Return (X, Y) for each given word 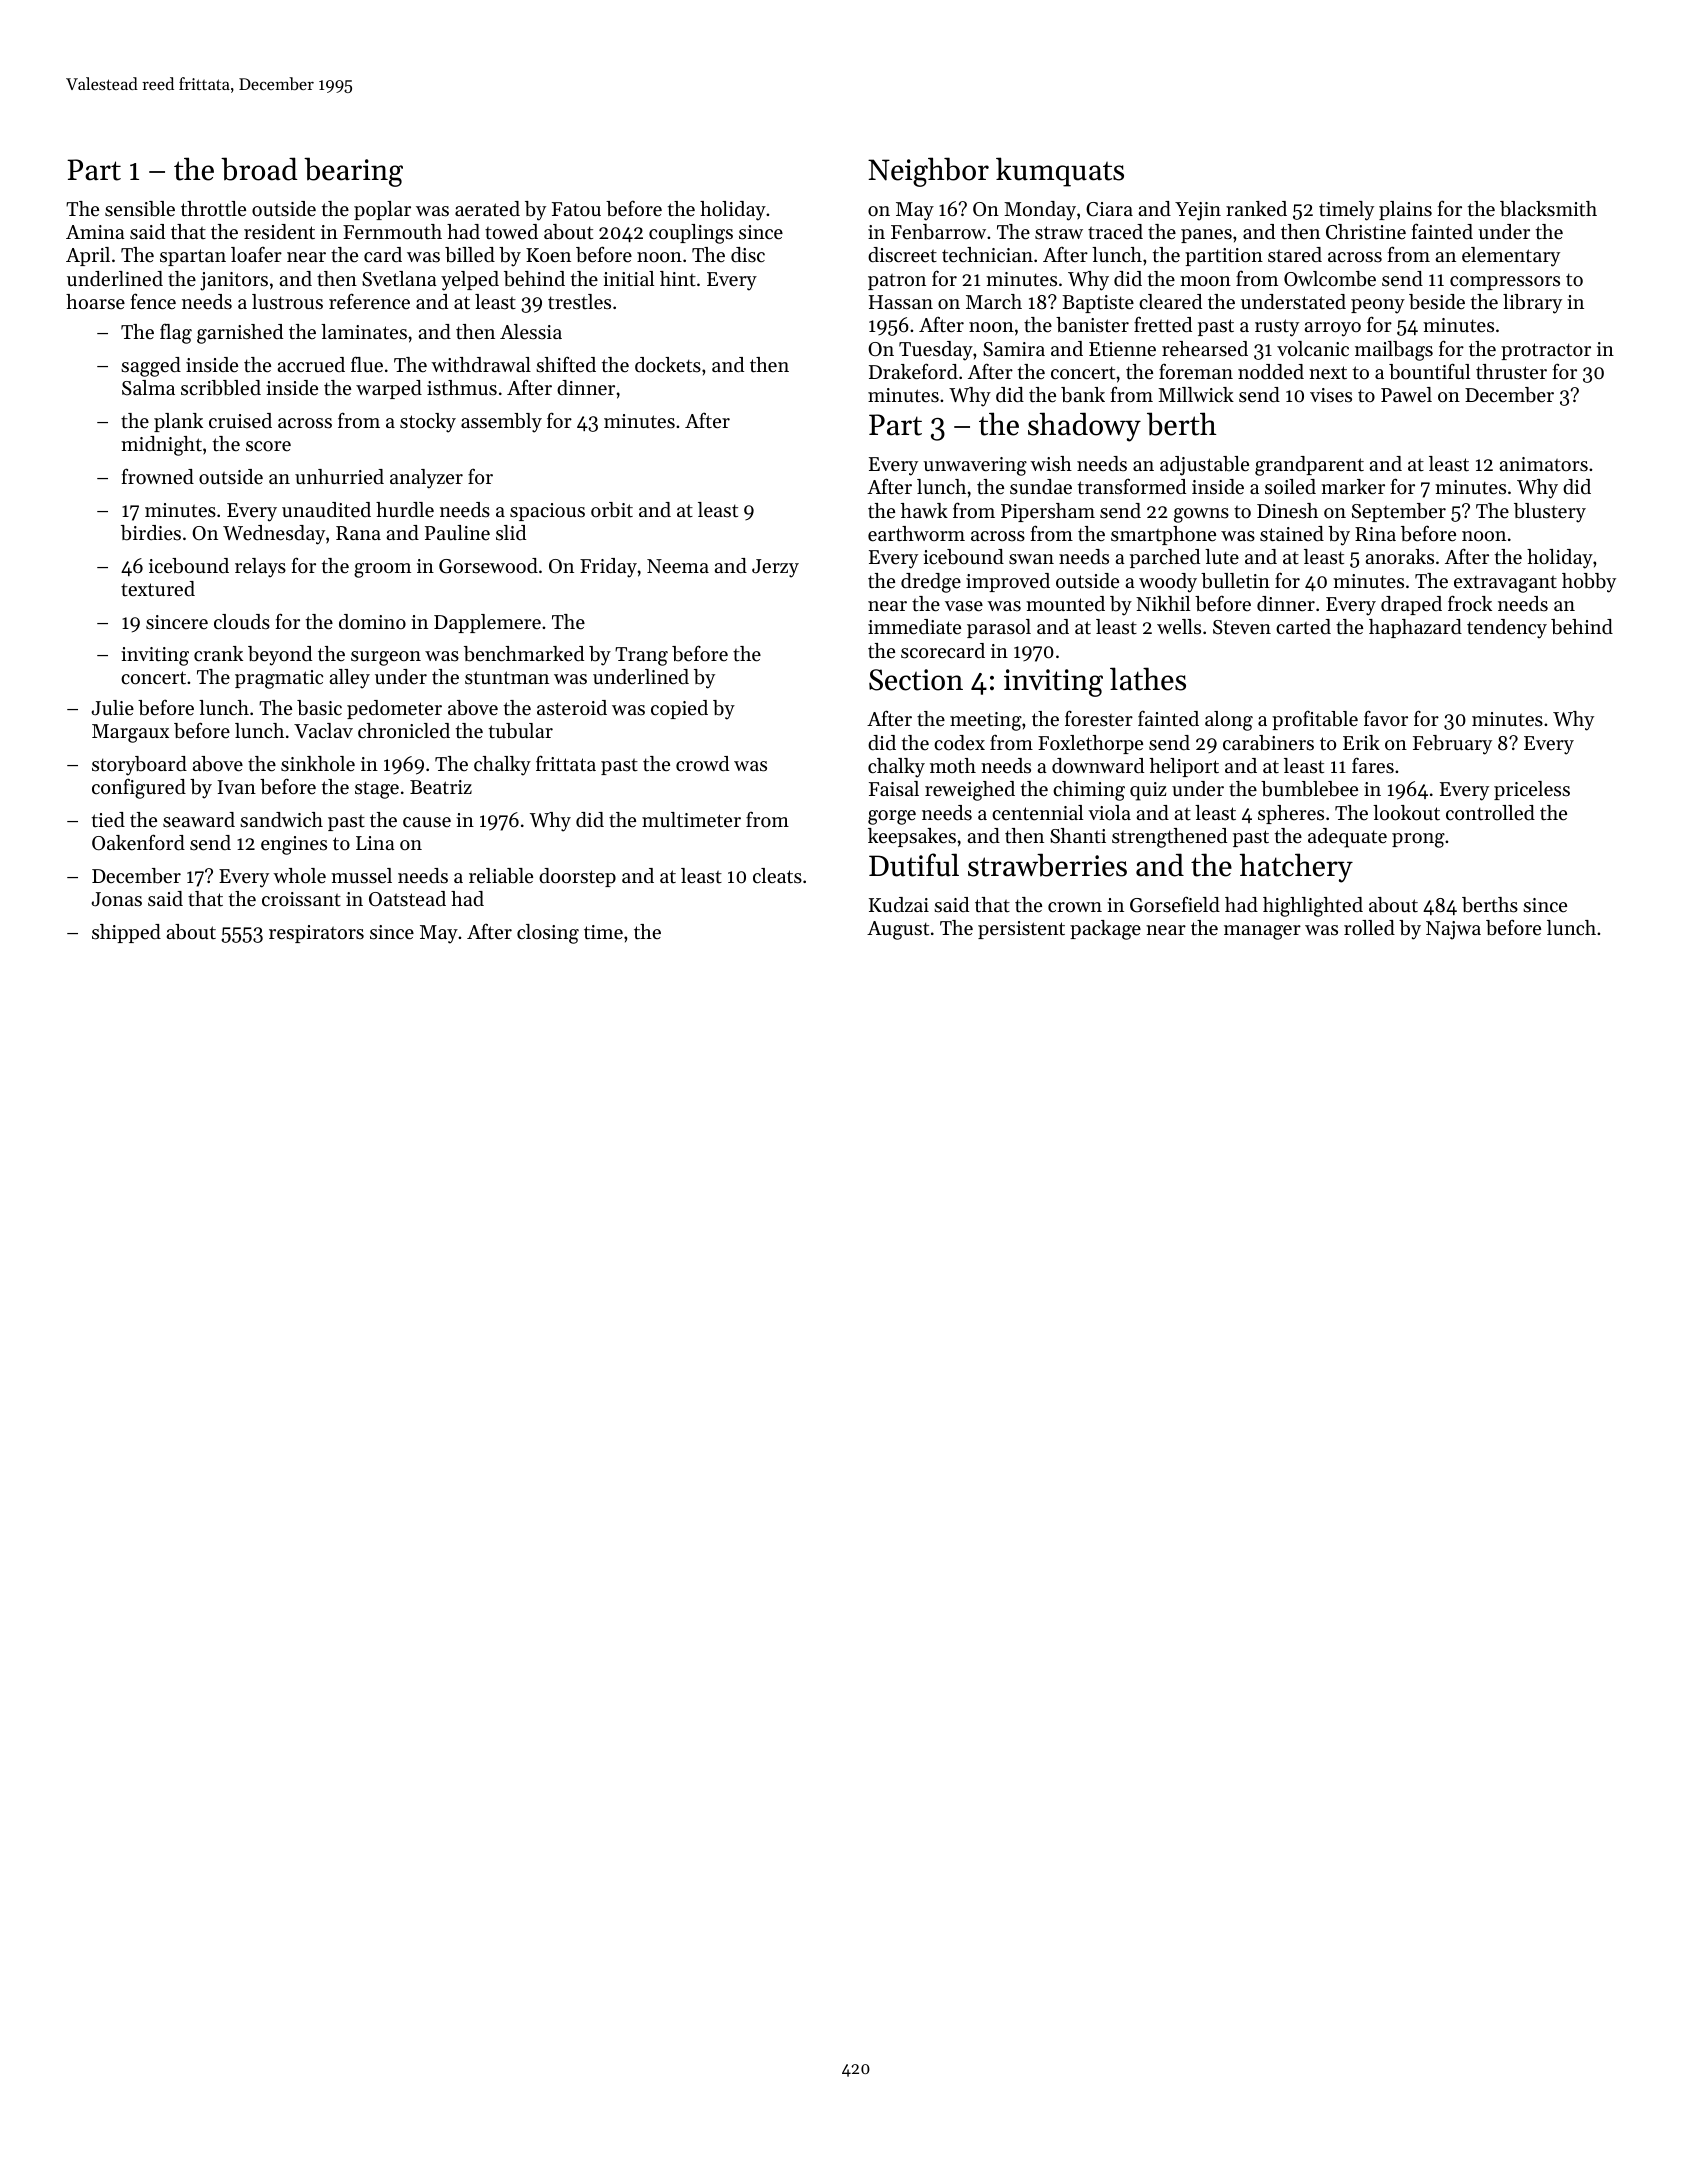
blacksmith (1548, 209)
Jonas (116, 899)
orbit (612, 510)
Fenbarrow (938, 232)
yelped (470, 281)
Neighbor (928, 172)
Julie (112, 708)
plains (1405, 210)
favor (1386, 718)
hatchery (1296, 868)
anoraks (1399, 557)
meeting (986, 721)
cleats (777, 876)
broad (259, 169)
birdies (151, 533)
